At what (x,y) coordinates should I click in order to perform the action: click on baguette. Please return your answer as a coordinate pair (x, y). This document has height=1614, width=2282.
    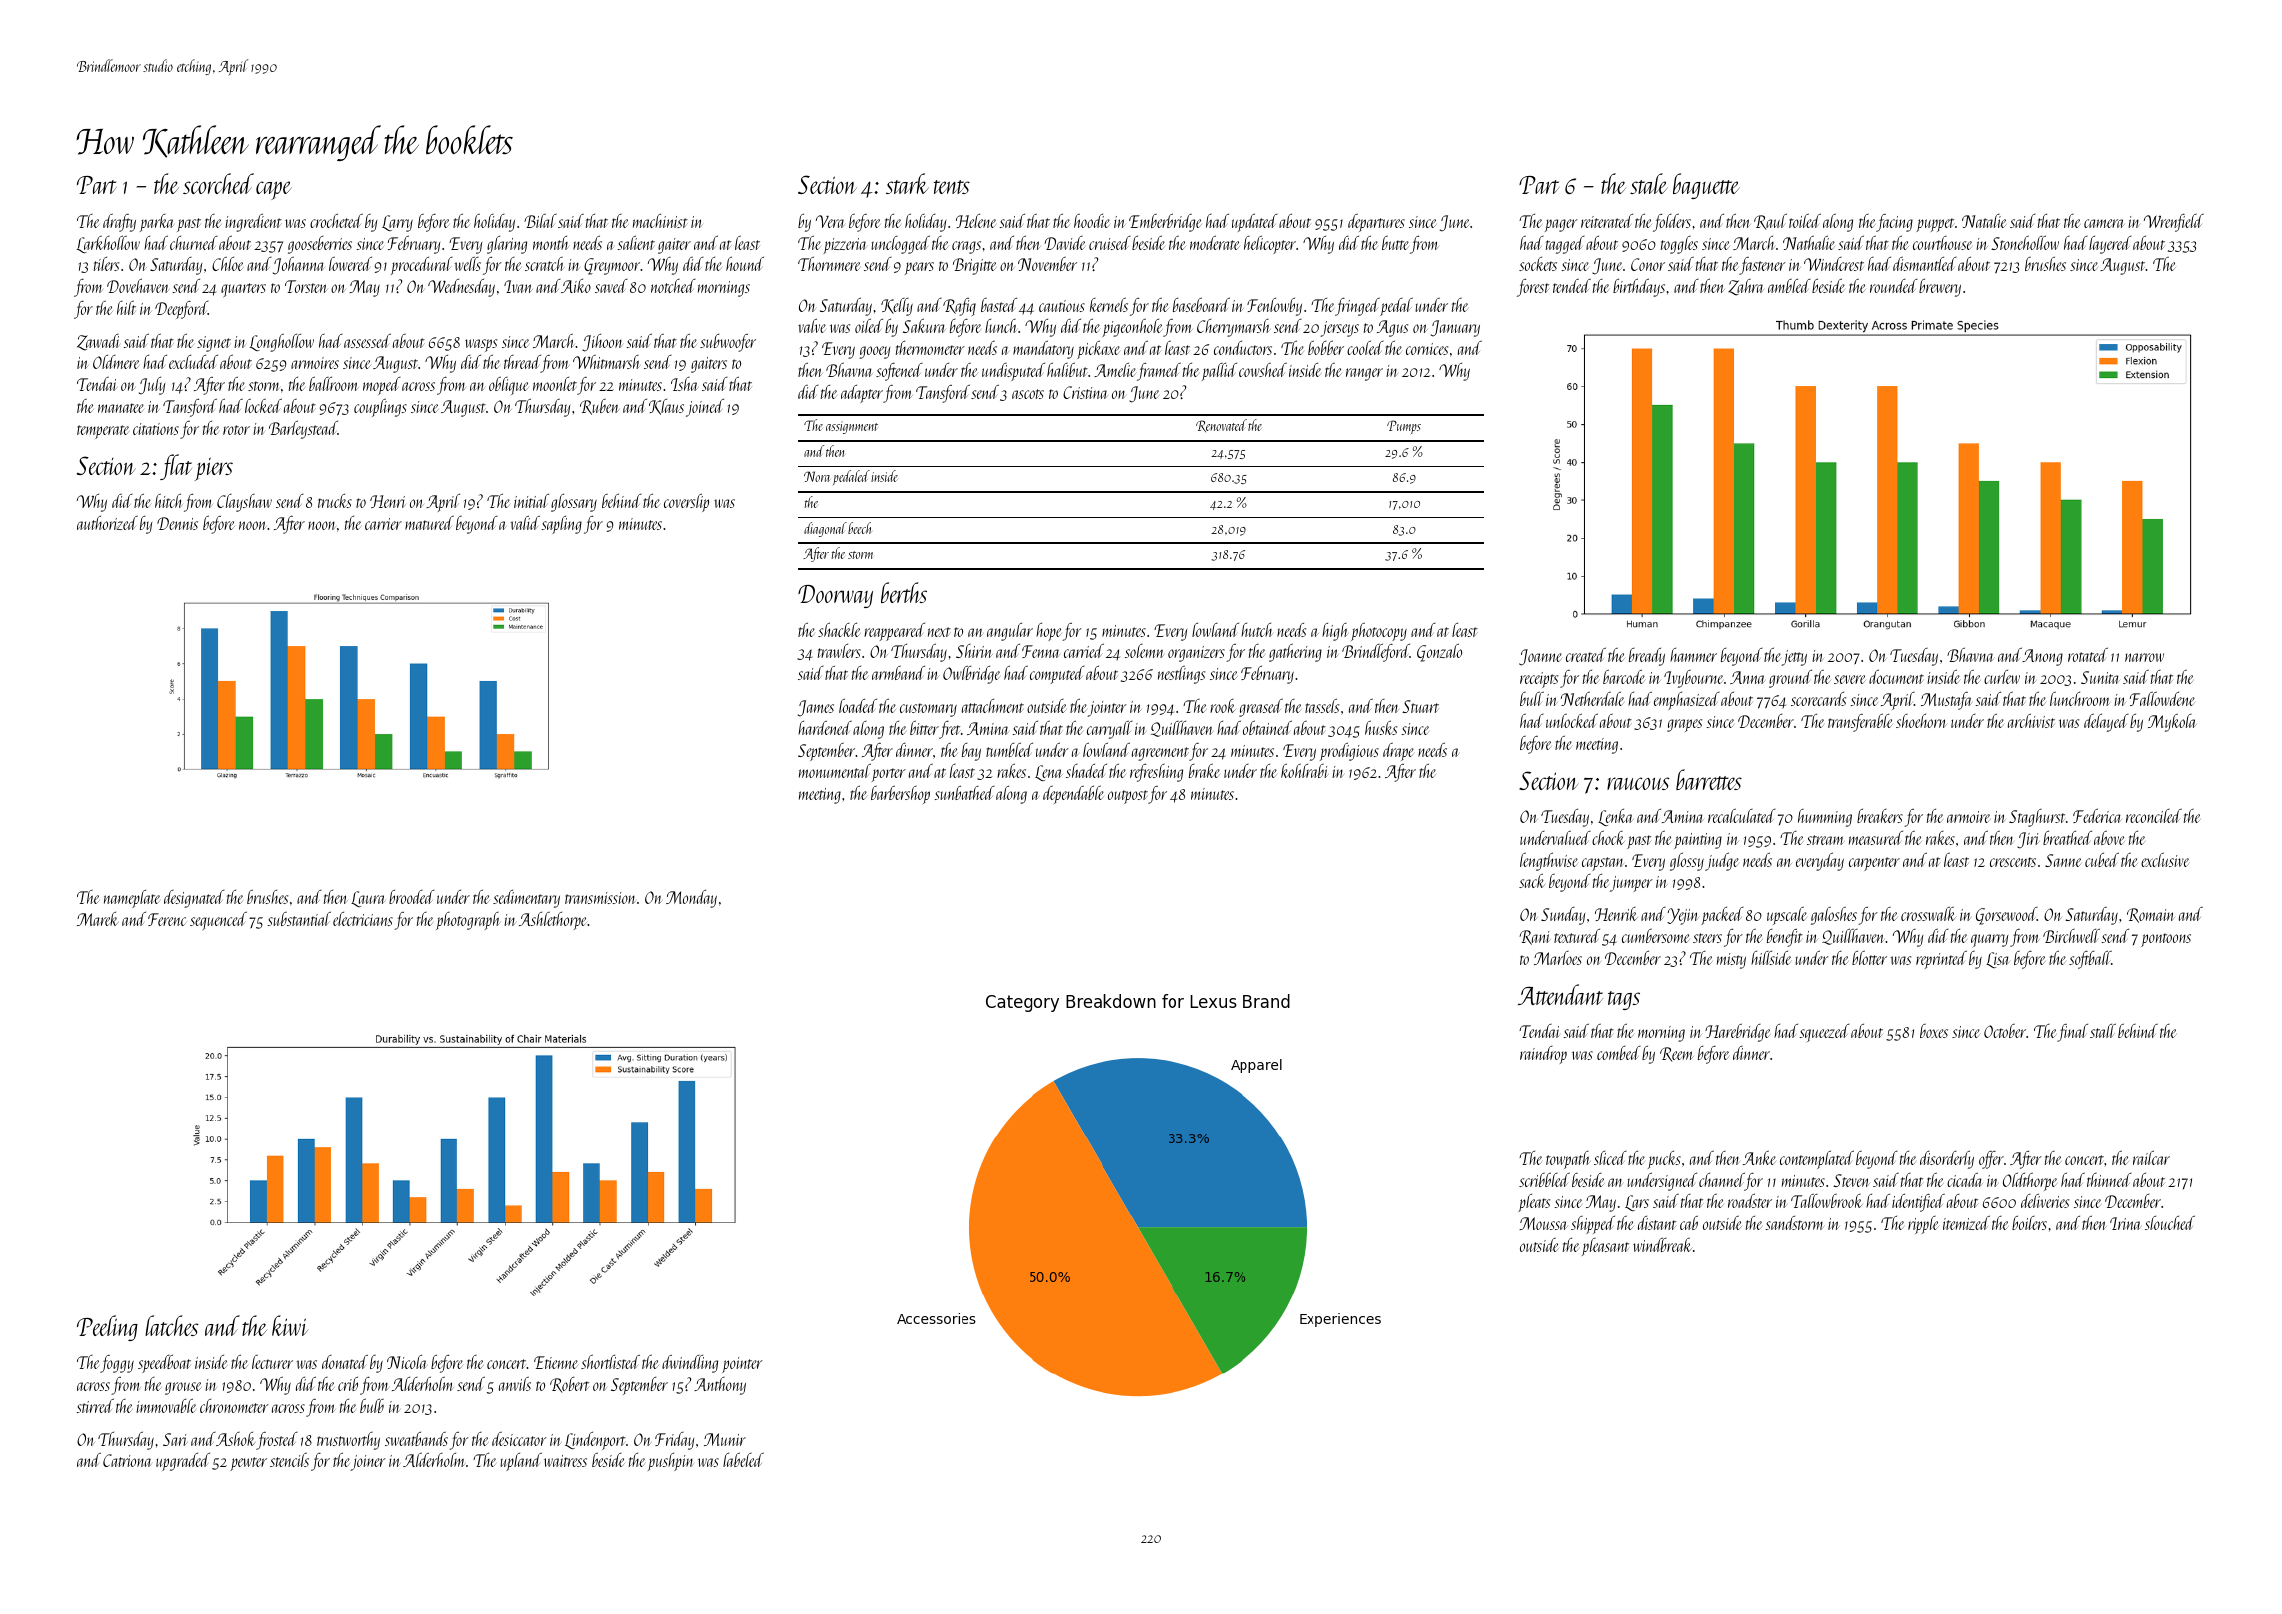
    Looking at the image, I should click on (1706, 186).
